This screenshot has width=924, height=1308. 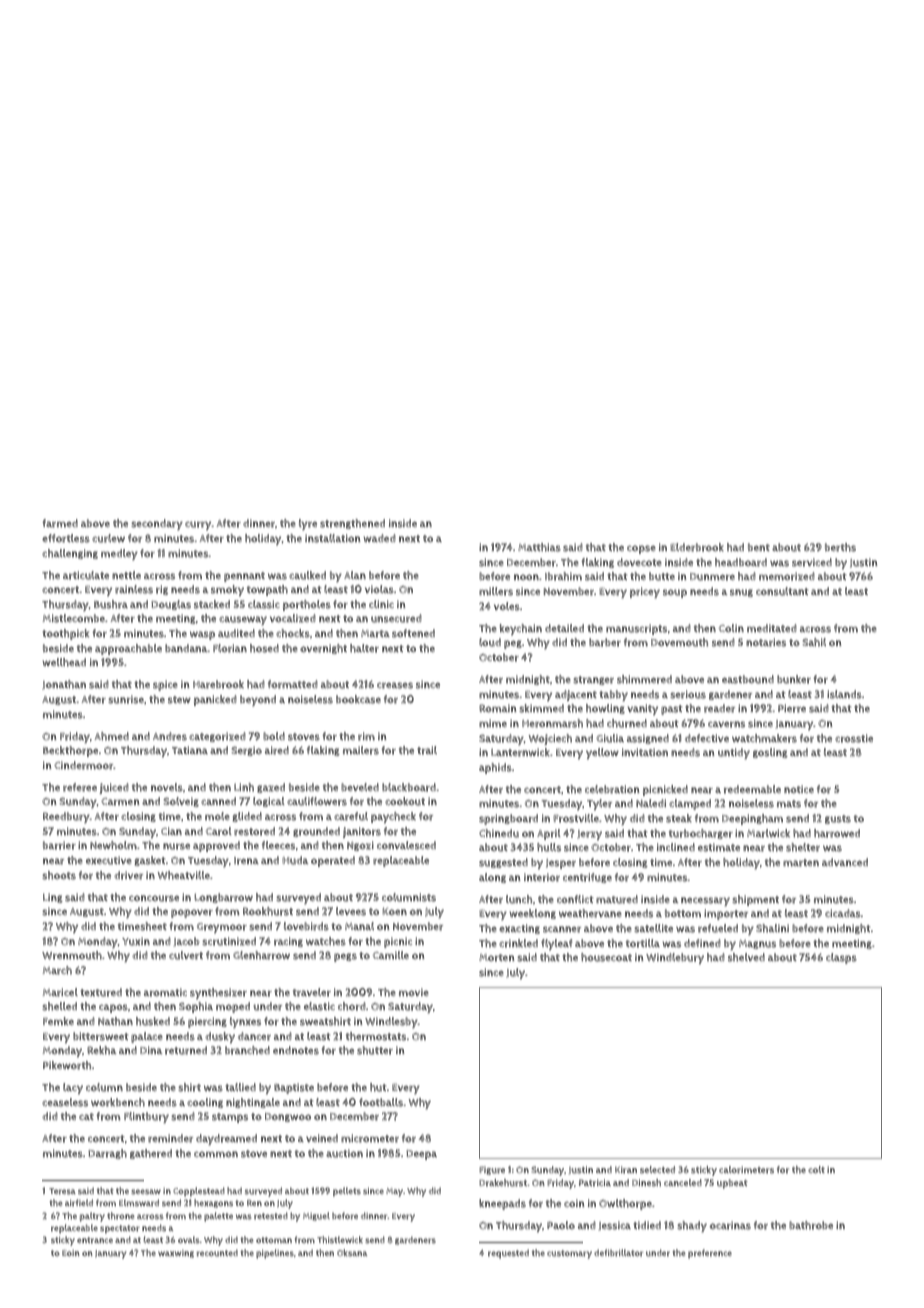 What do you see at coordinates (254, 831) in the screenshot?
I see `restored` at bounding box center [254, 831].
